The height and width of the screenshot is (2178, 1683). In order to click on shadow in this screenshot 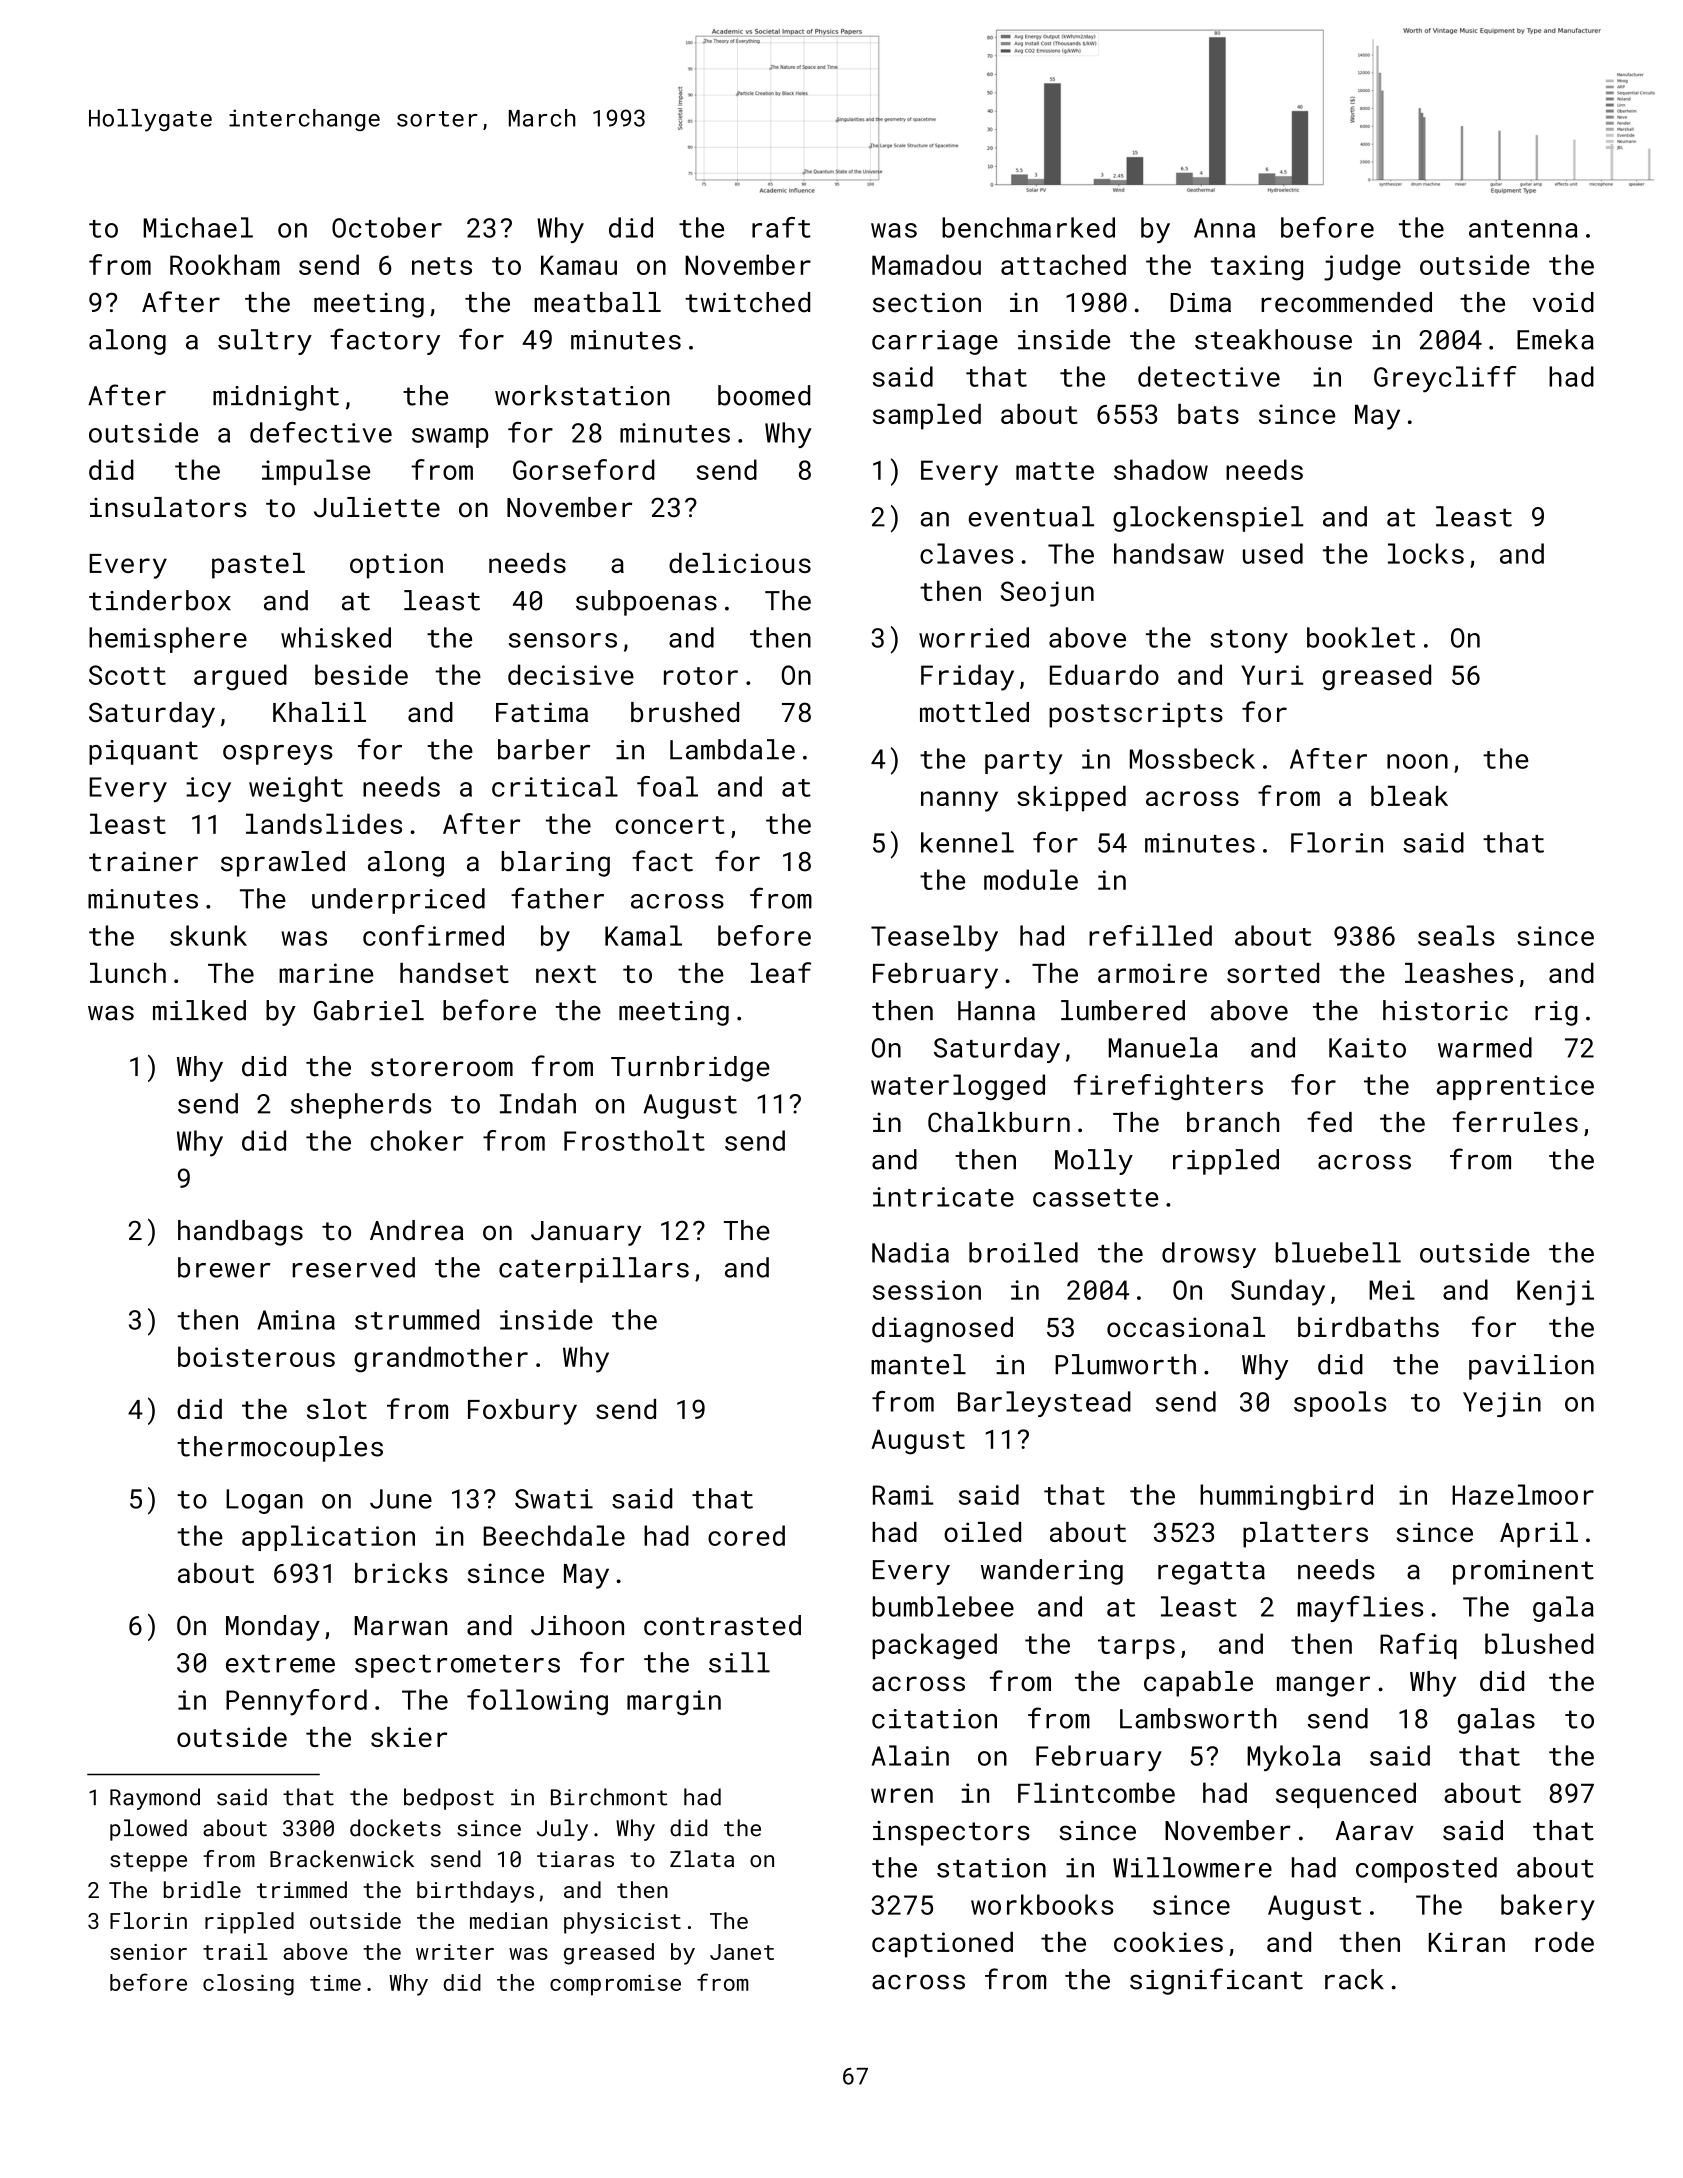, I will do `click(1161, 469)`.
